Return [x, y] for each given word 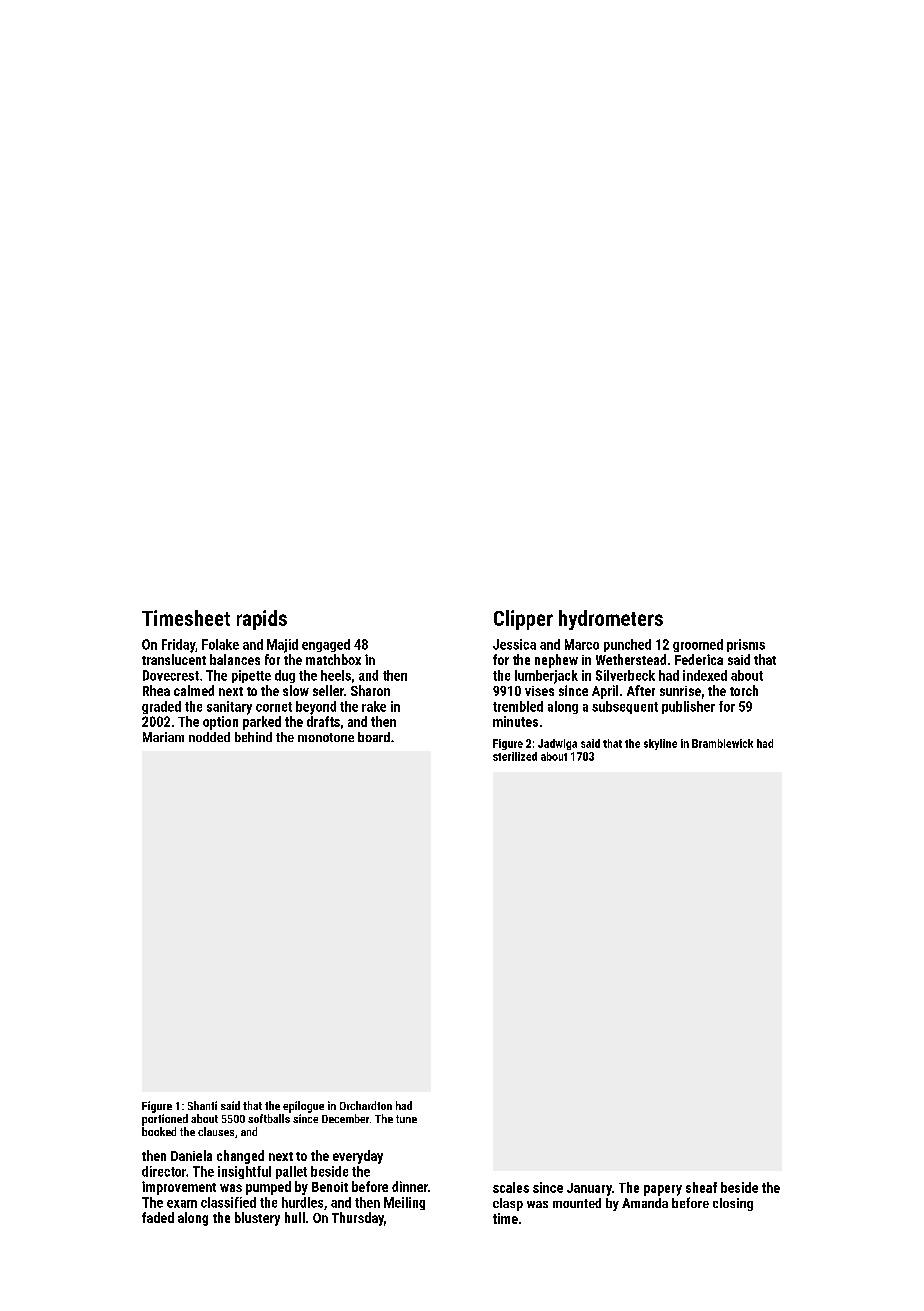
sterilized [515, 756]
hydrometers [611, 620]
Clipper [523, 620]
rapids [262, 620]
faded [158, 1217]
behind [253, 737]
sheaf [701, 1187]
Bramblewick [722, 743]
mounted [577, 1203]
